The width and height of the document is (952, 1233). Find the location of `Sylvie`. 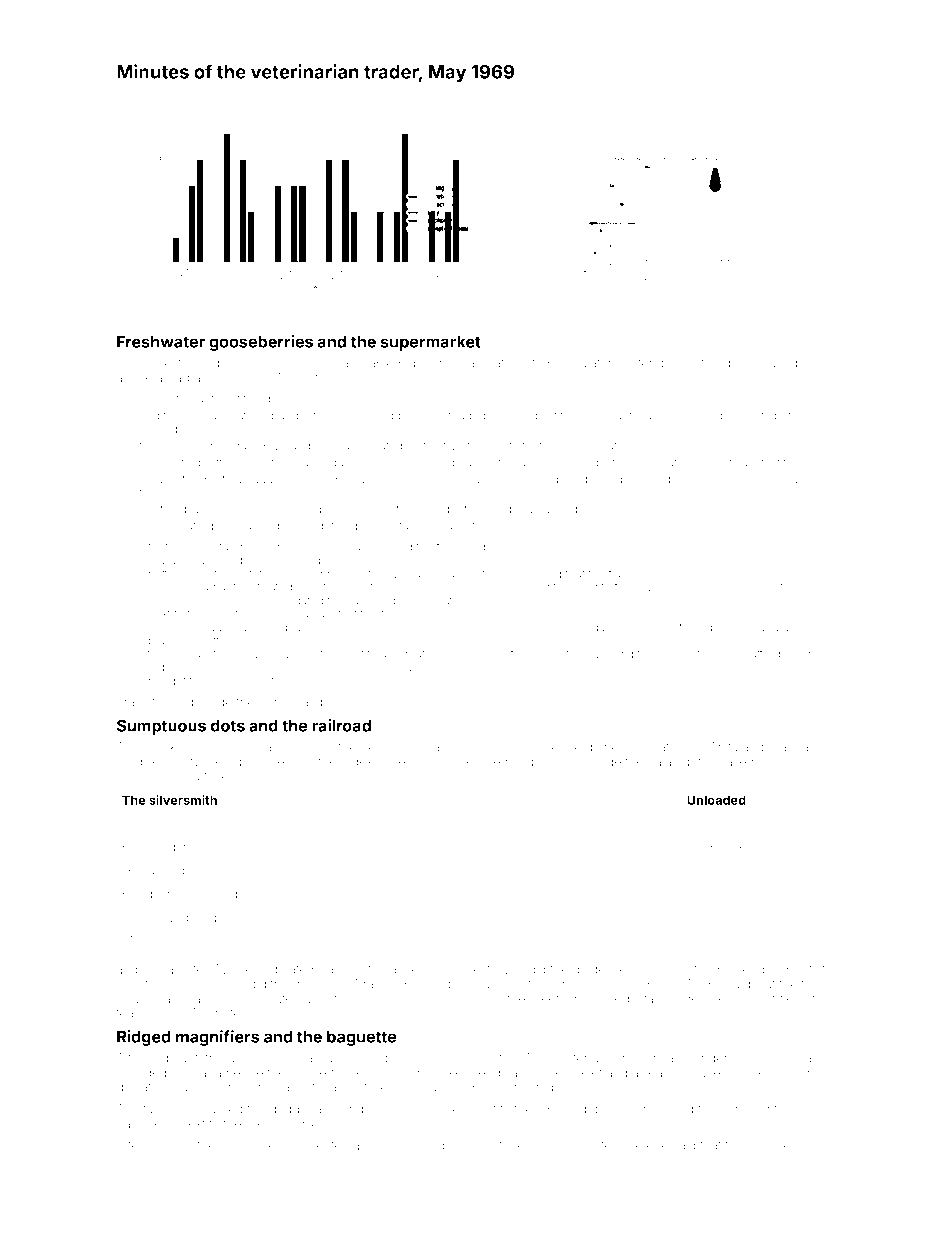

Sylvie is located at coordinates (794, 762).
